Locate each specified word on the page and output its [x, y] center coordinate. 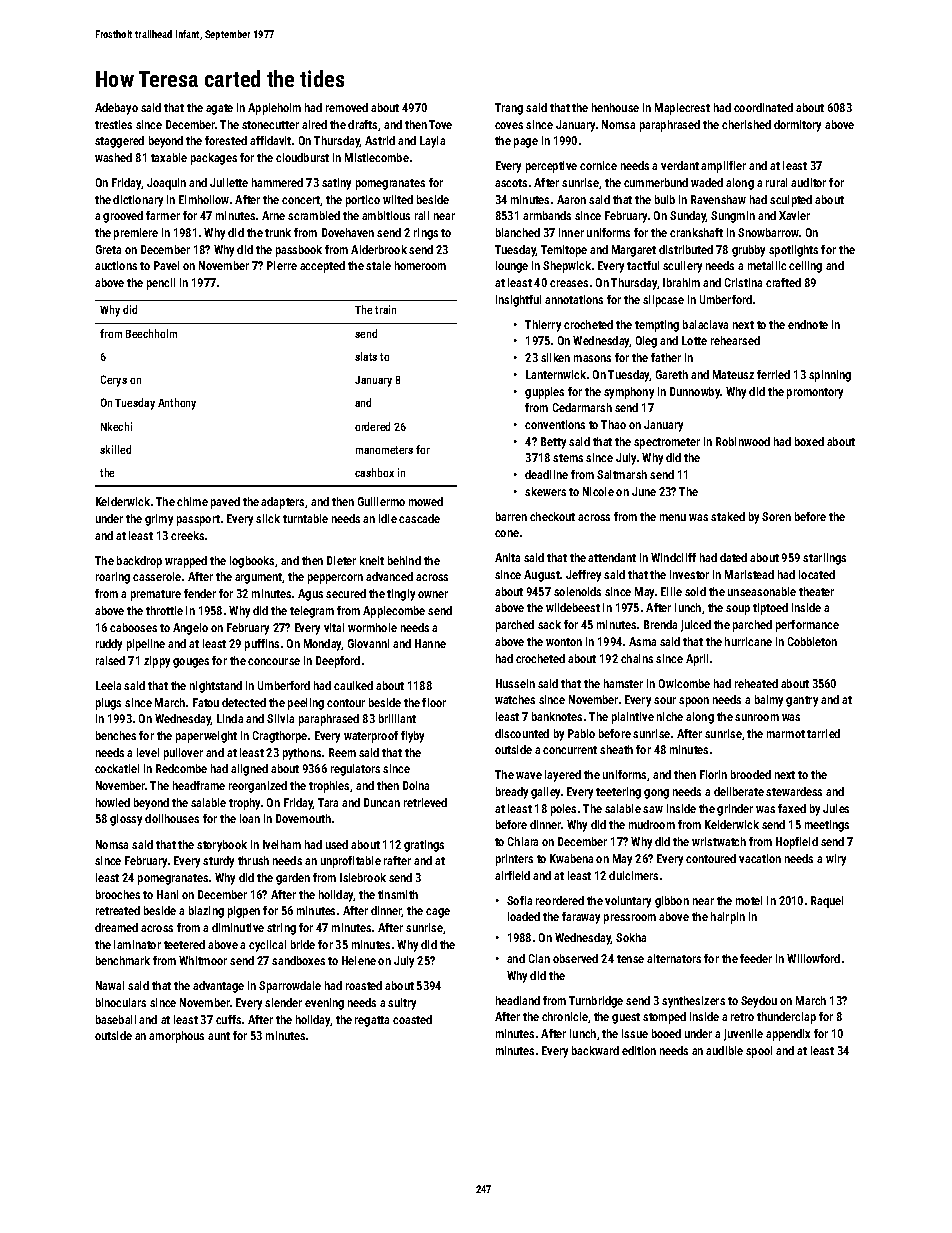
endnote [808, 324]
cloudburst [302, 157]
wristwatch [719, 841]
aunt [219, 1036]
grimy [159, 520]
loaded [524, 916]
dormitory [797, 126]
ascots [511, 183]
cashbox [374, 472]
